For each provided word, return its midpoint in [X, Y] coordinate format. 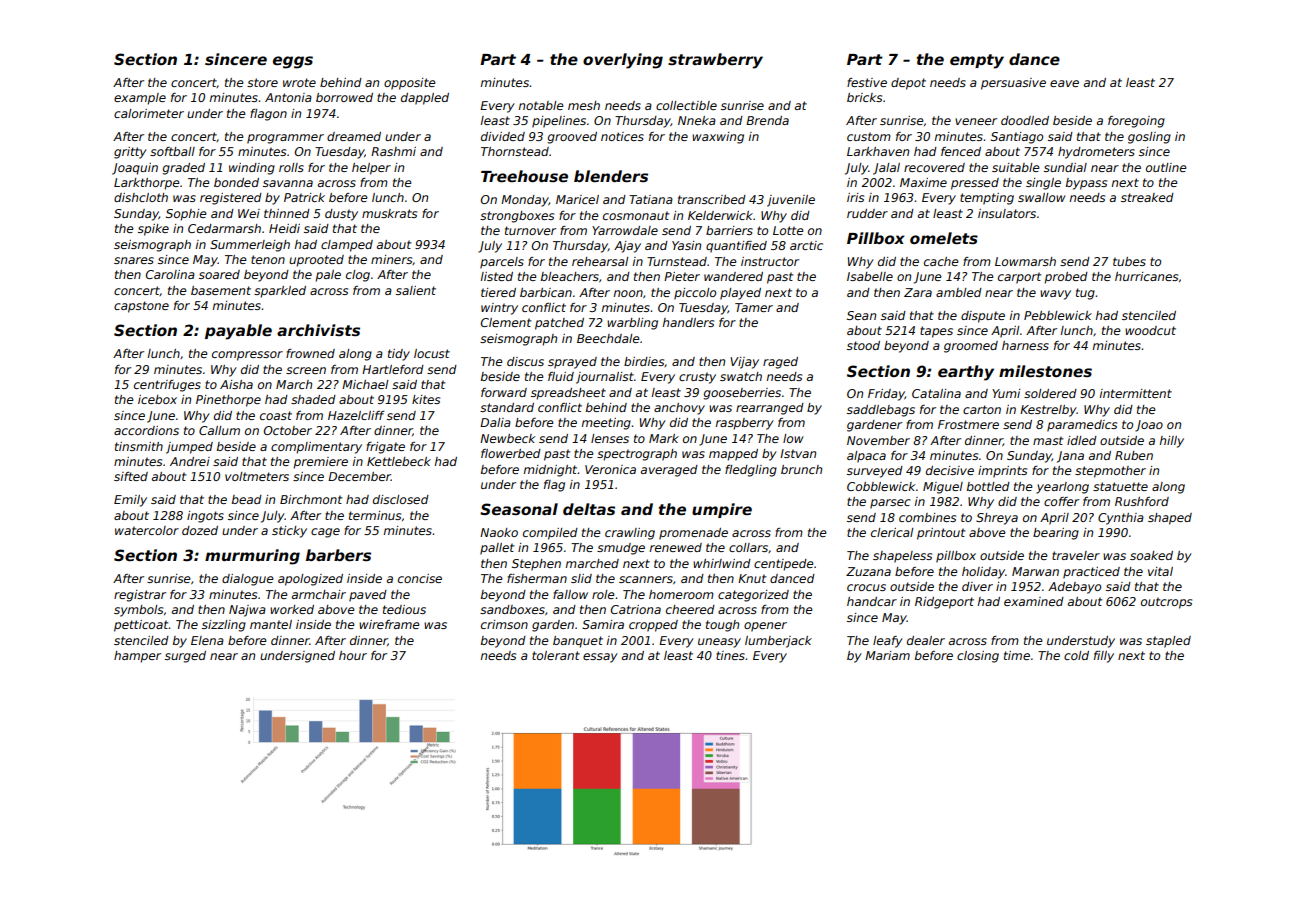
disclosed [401, 499]
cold [1076, 655]
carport [1019, 278]
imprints [1002, 472]
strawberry [715, 61]
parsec [890, 504]
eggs [293, 62]
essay [600, 658]
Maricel [577, 199]
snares [134, 260]
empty [977, 61]
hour [353, 655]
